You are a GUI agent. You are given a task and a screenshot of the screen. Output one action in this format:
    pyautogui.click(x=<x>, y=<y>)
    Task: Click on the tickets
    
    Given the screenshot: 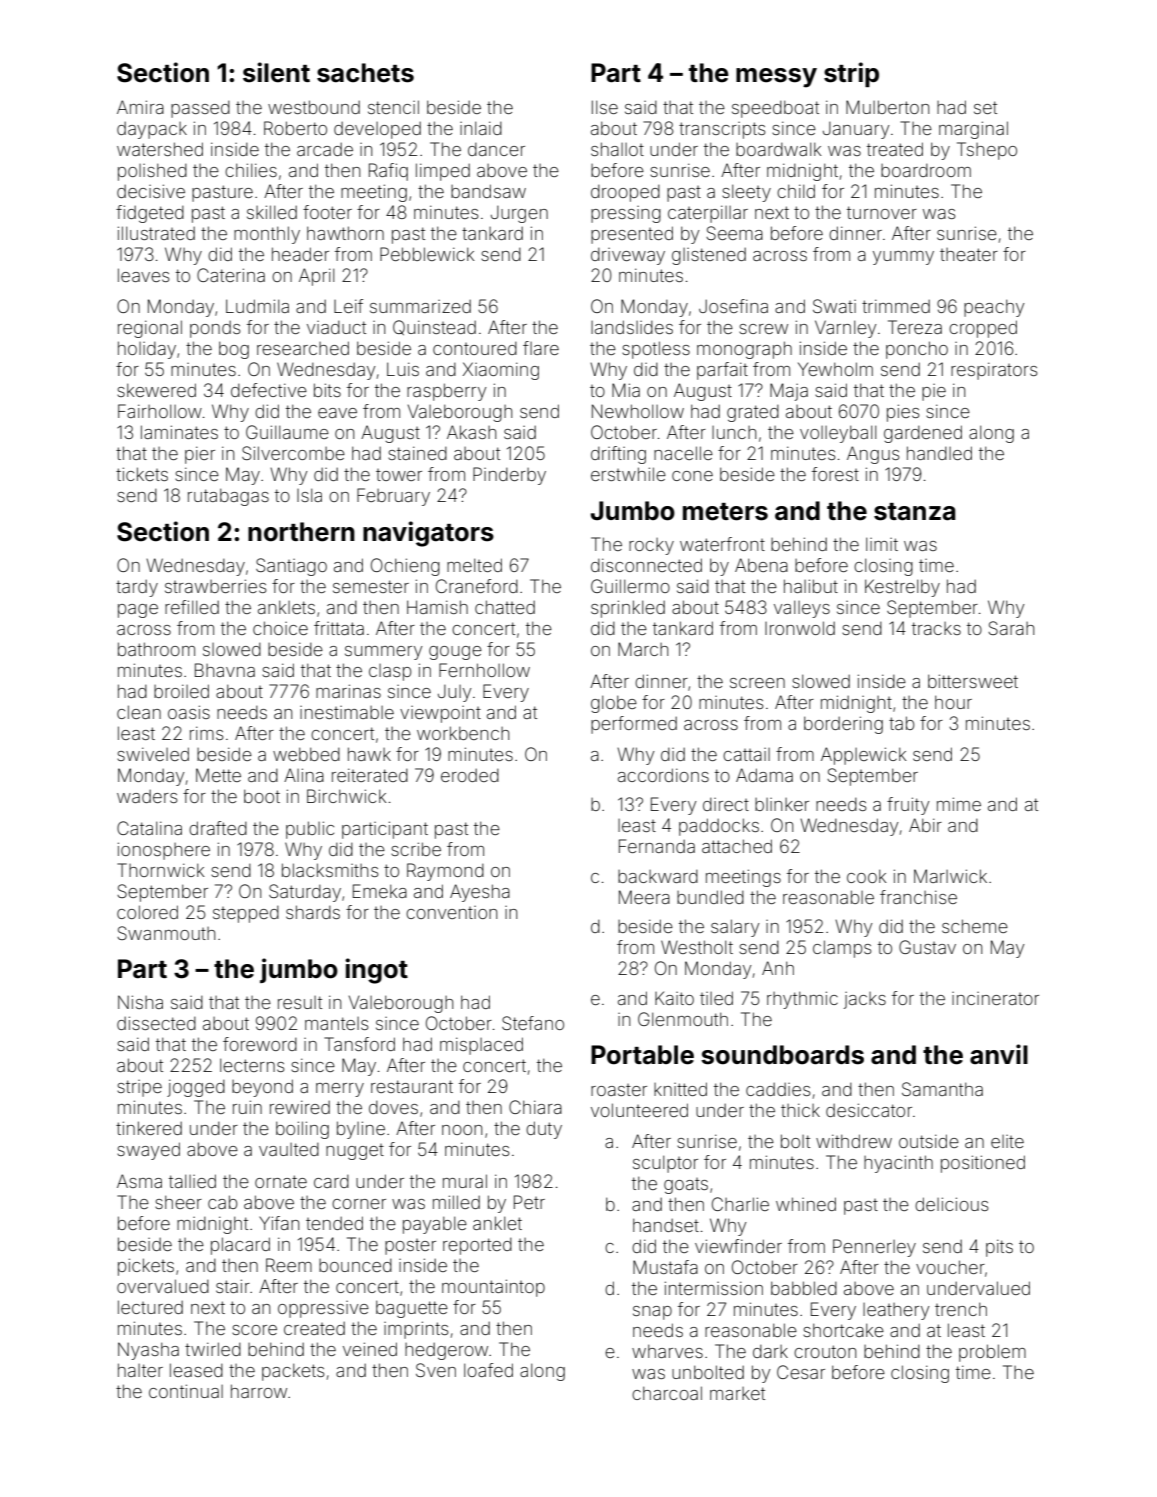 What is the action you would take?
    pyautogui.click(x=142, y=474)
